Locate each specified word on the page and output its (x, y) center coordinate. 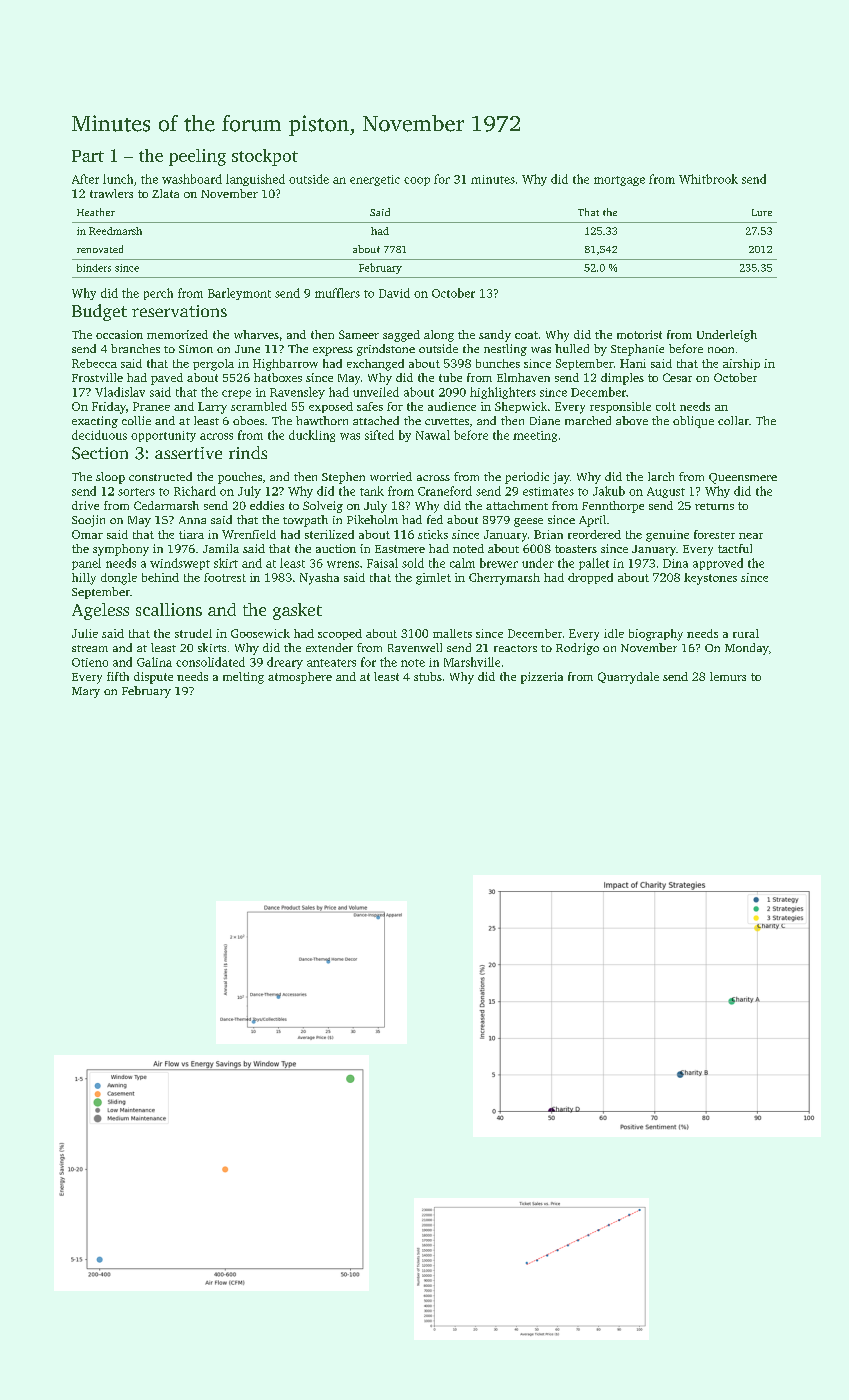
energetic (375, 180)
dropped (590, 578)
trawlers (111, 193)
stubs (428, 676)
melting (243, 678)
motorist (639, 334)
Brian (548, 534)
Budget (99, 312)
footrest (225, 577)
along (439, 336)
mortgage (619, 181)
